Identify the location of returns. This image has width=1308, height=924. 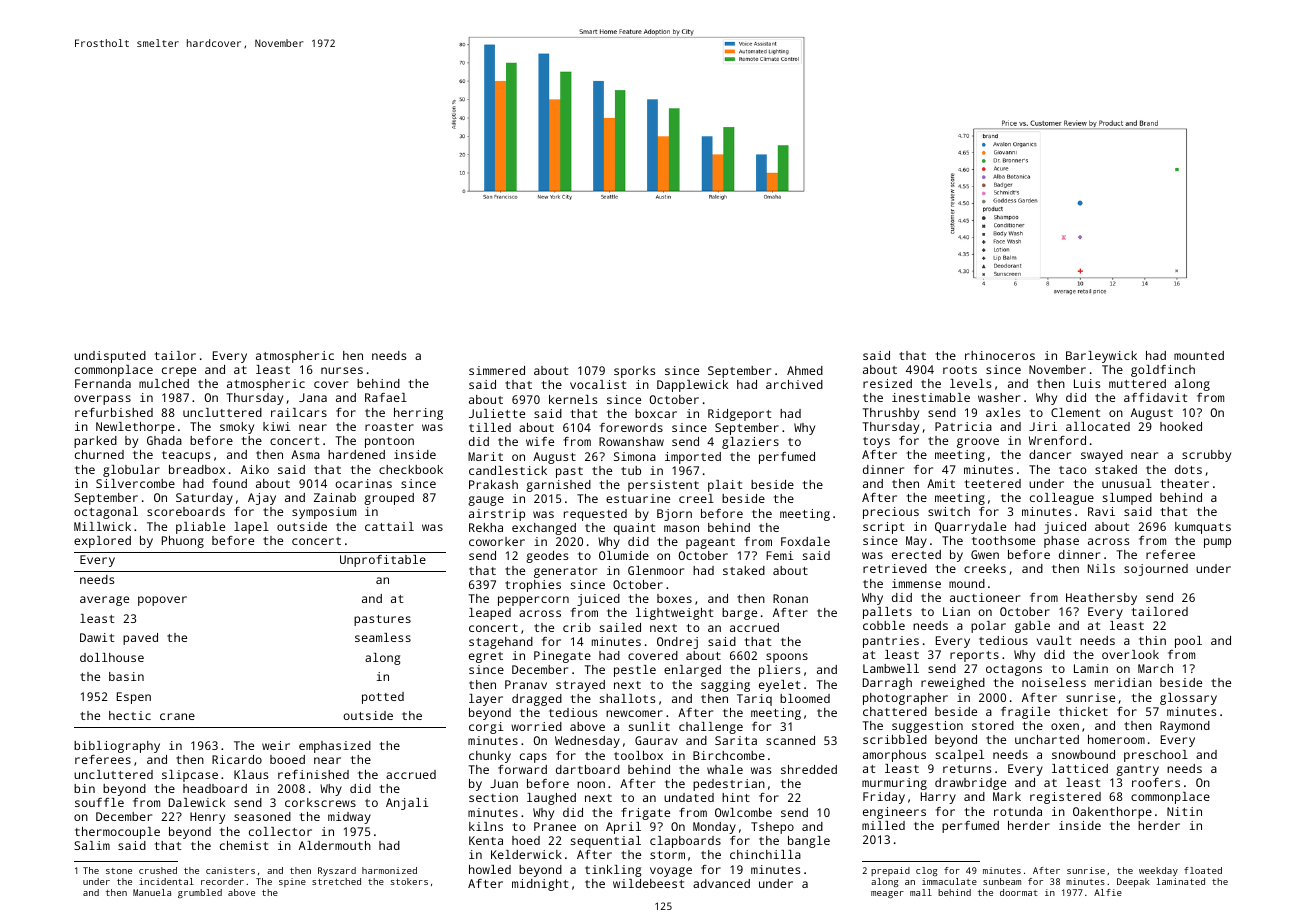
(967, 769).
